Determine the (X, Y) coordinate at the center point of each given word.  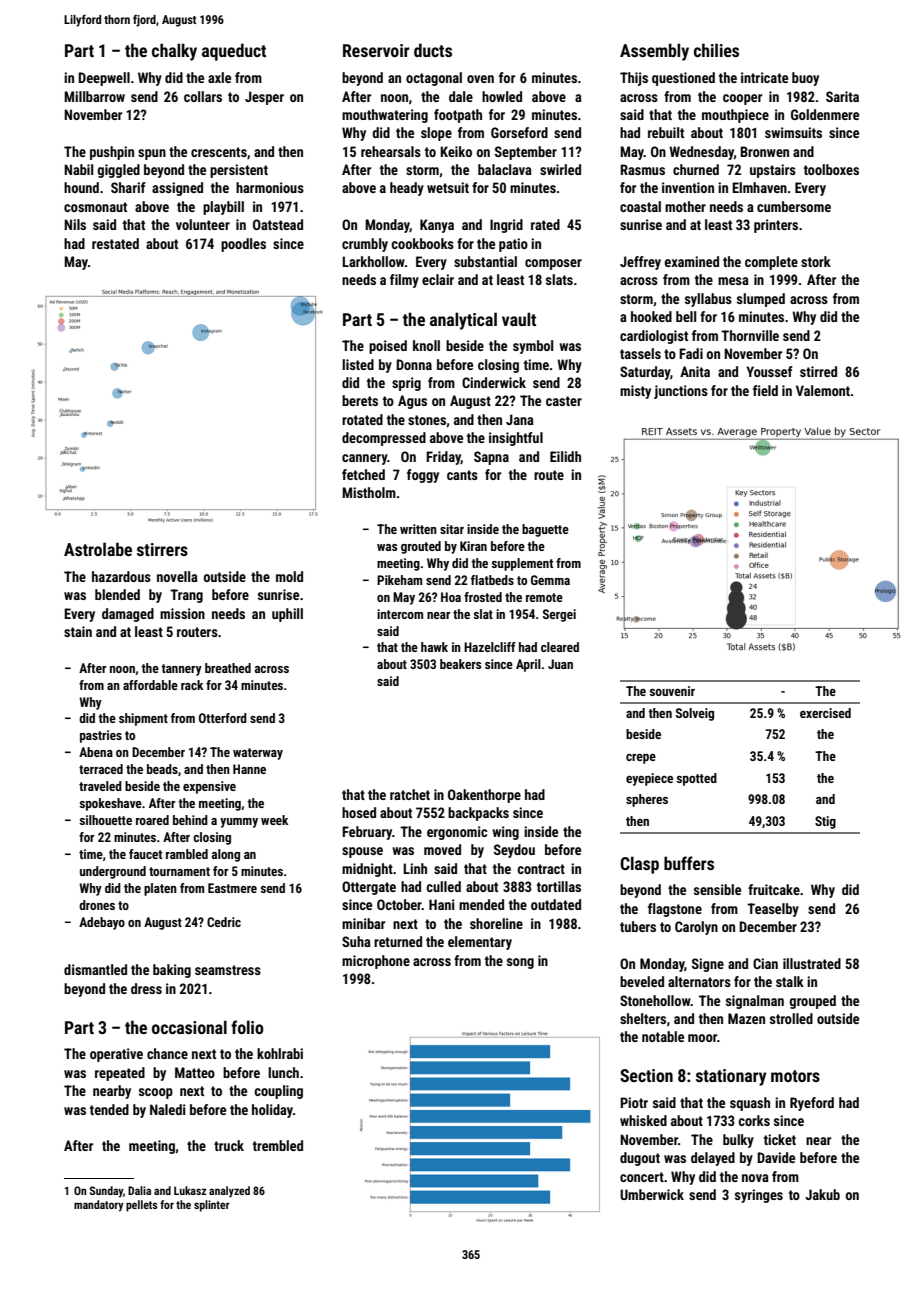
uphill (287, 615)
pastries (101, 736)
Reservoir (376, 50)
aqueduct (234, 52)
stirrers (162, 549)
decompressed (384, 439)
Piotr (634, 1102)
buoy (805, 79)
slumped (761, 300)
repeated (120, 1074)
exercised (825, 713)
